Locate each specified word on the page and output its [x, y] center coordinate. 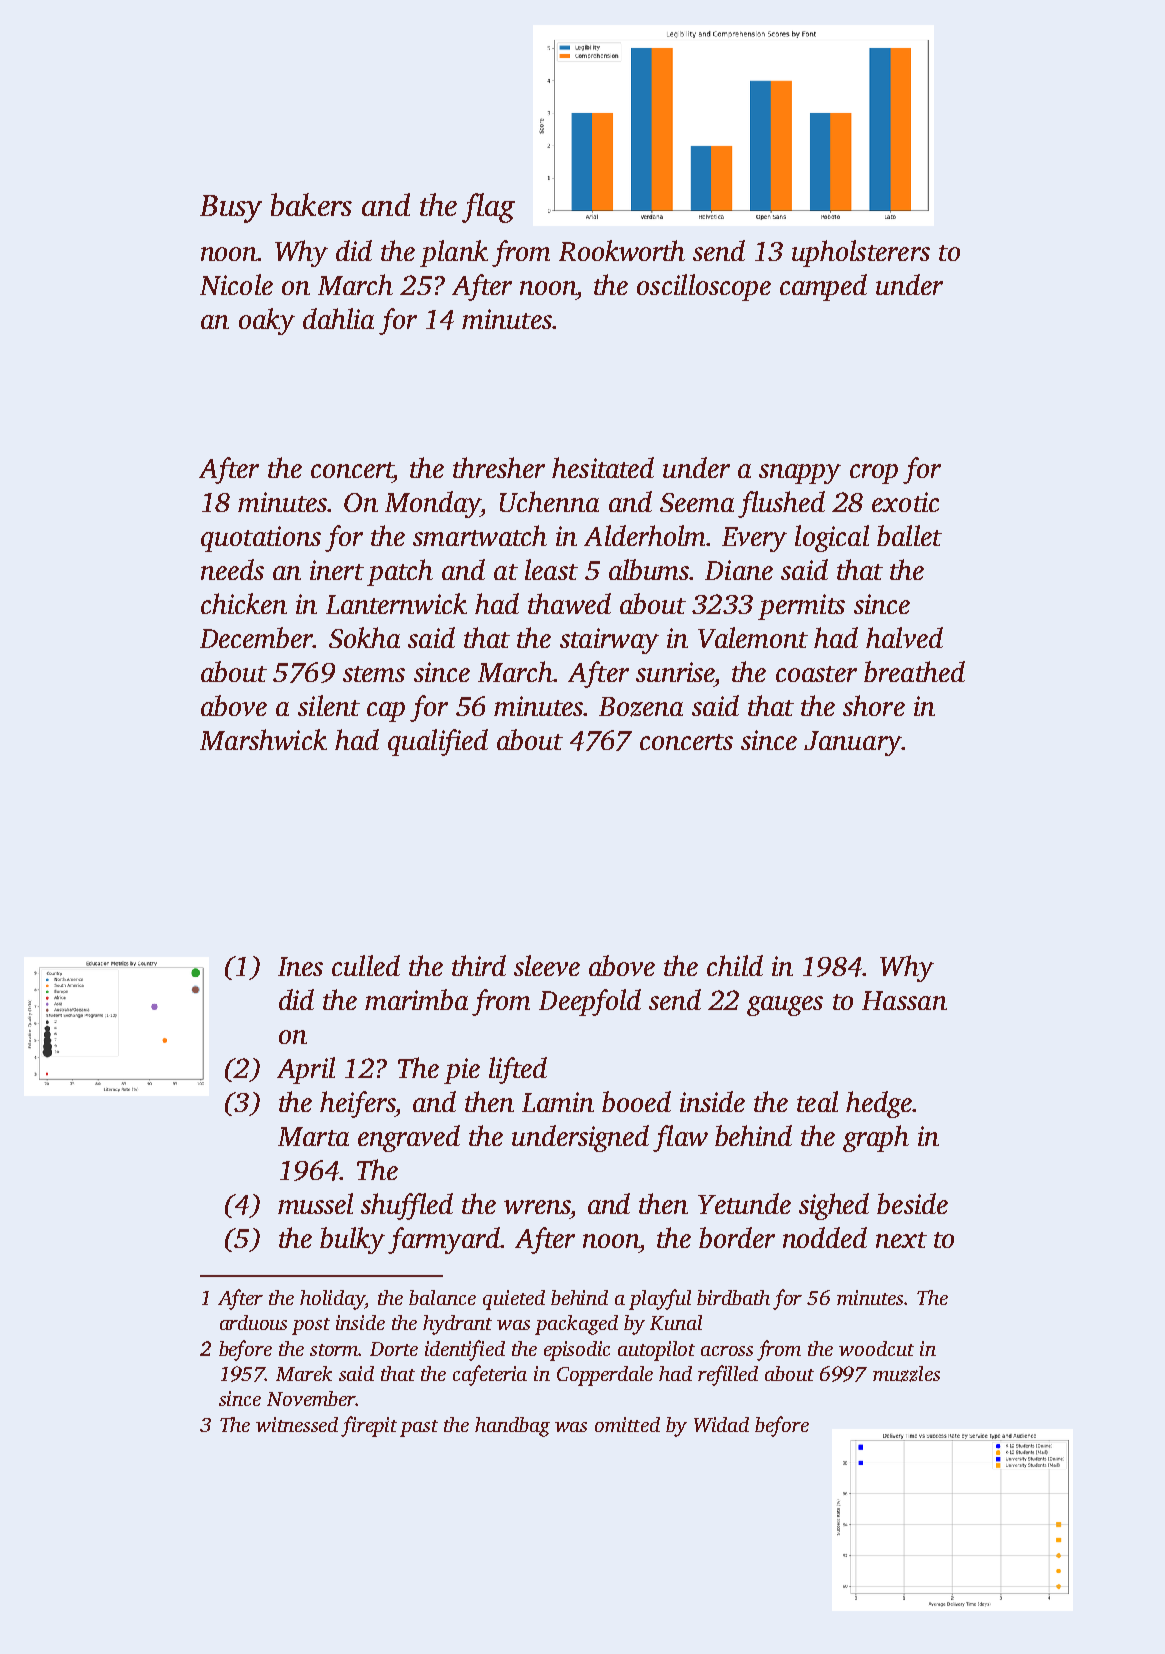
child [735, 965]
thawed [569, 603]
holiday [333, 1300]
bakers [311, 204]
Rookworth [622, 250]
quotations [261, 539]
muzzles [906, 1374]
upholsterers [861, 253]
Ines [300, 966]
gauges [785, 1006]
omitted [627, 1424]
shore [874, 705]
